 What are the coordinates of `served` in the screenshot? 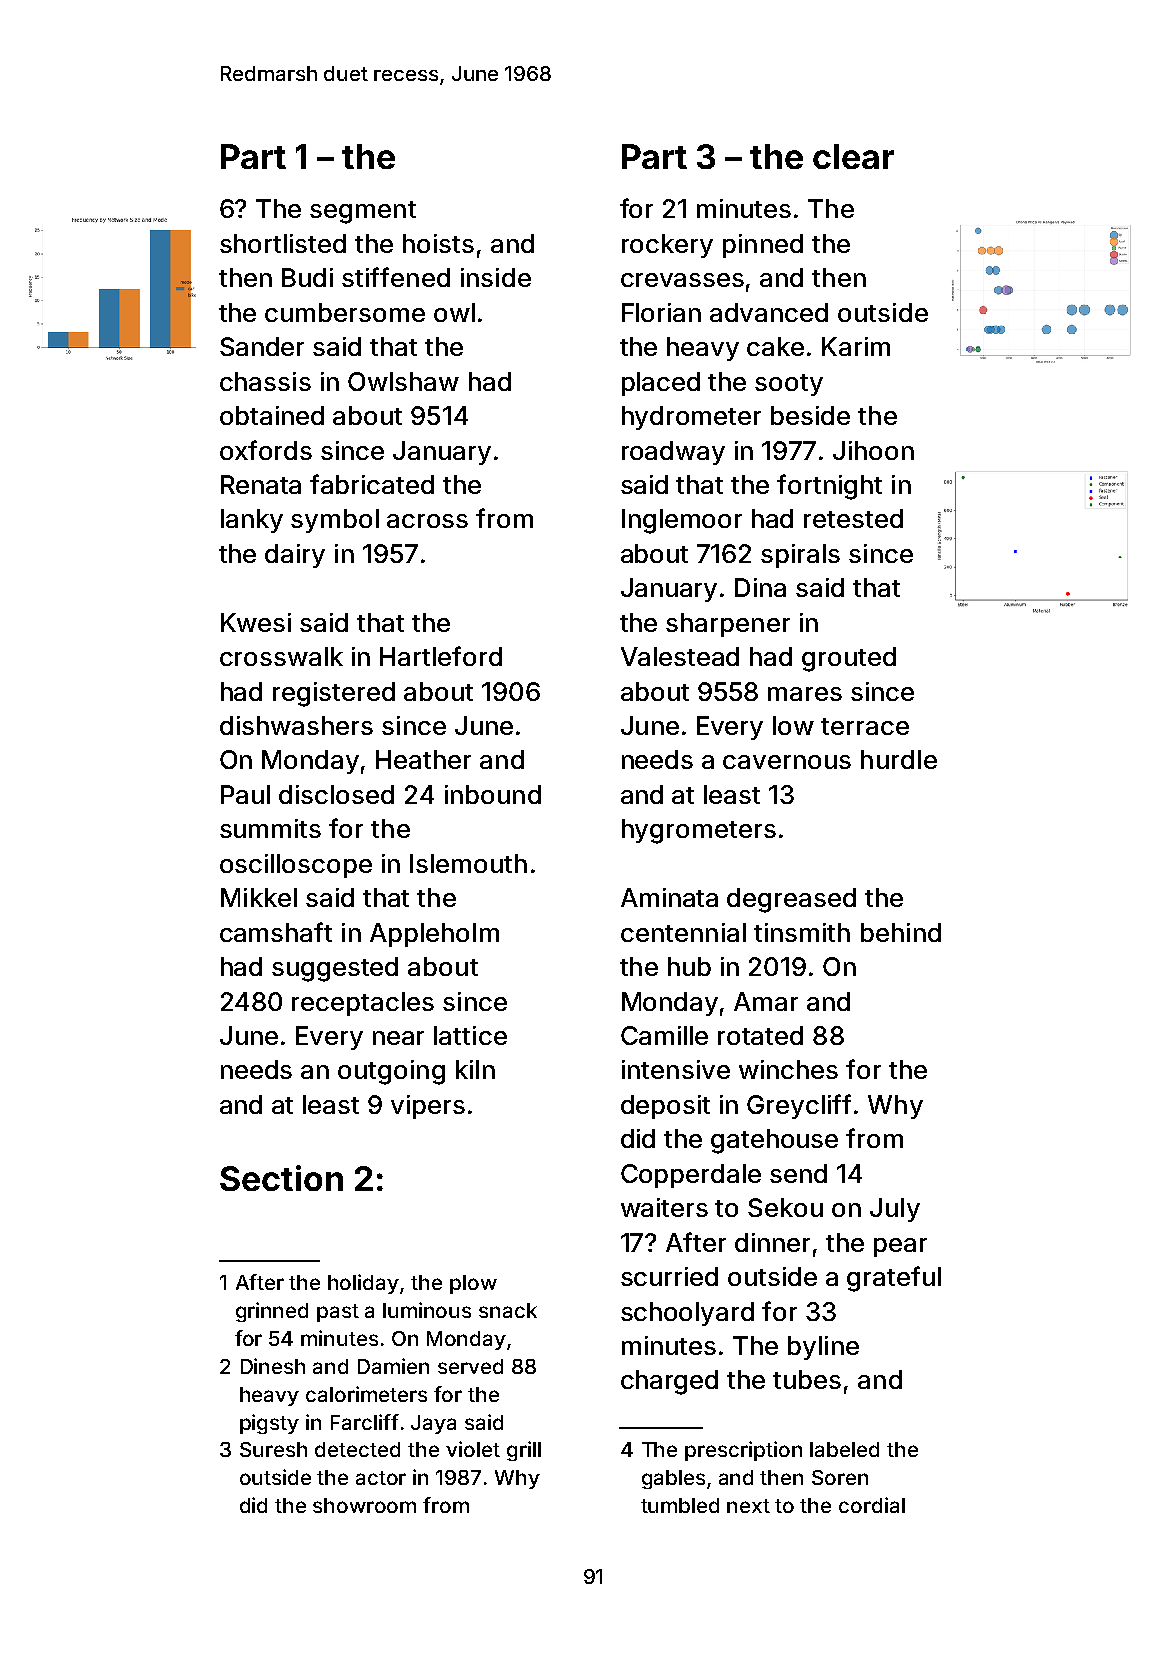 It's located at (470, 1366).
